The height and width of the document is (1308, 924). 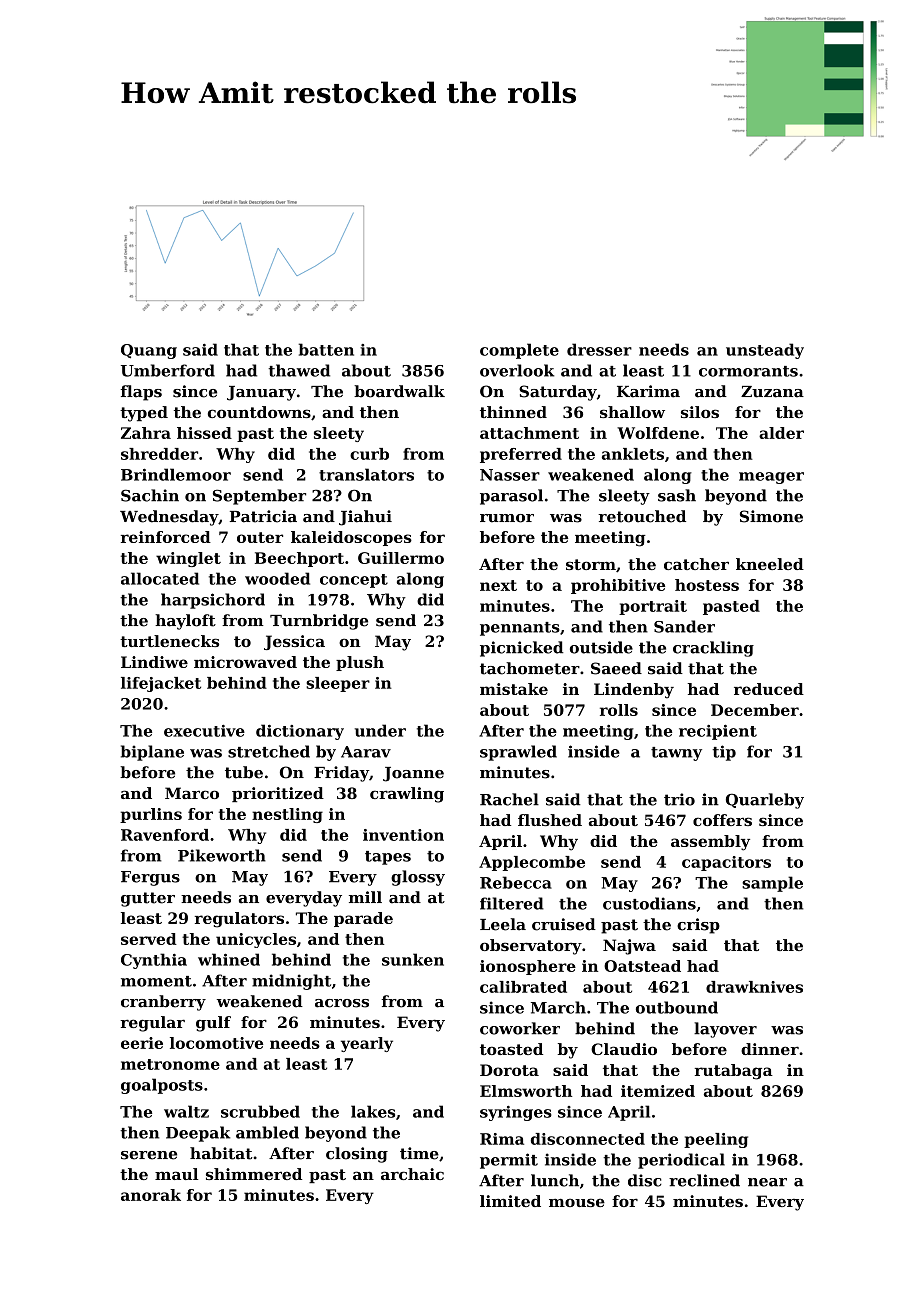 What do you see at coordinates (267, 1132) in the document?
I see `ambled` at bounding box center [267, 1132].
